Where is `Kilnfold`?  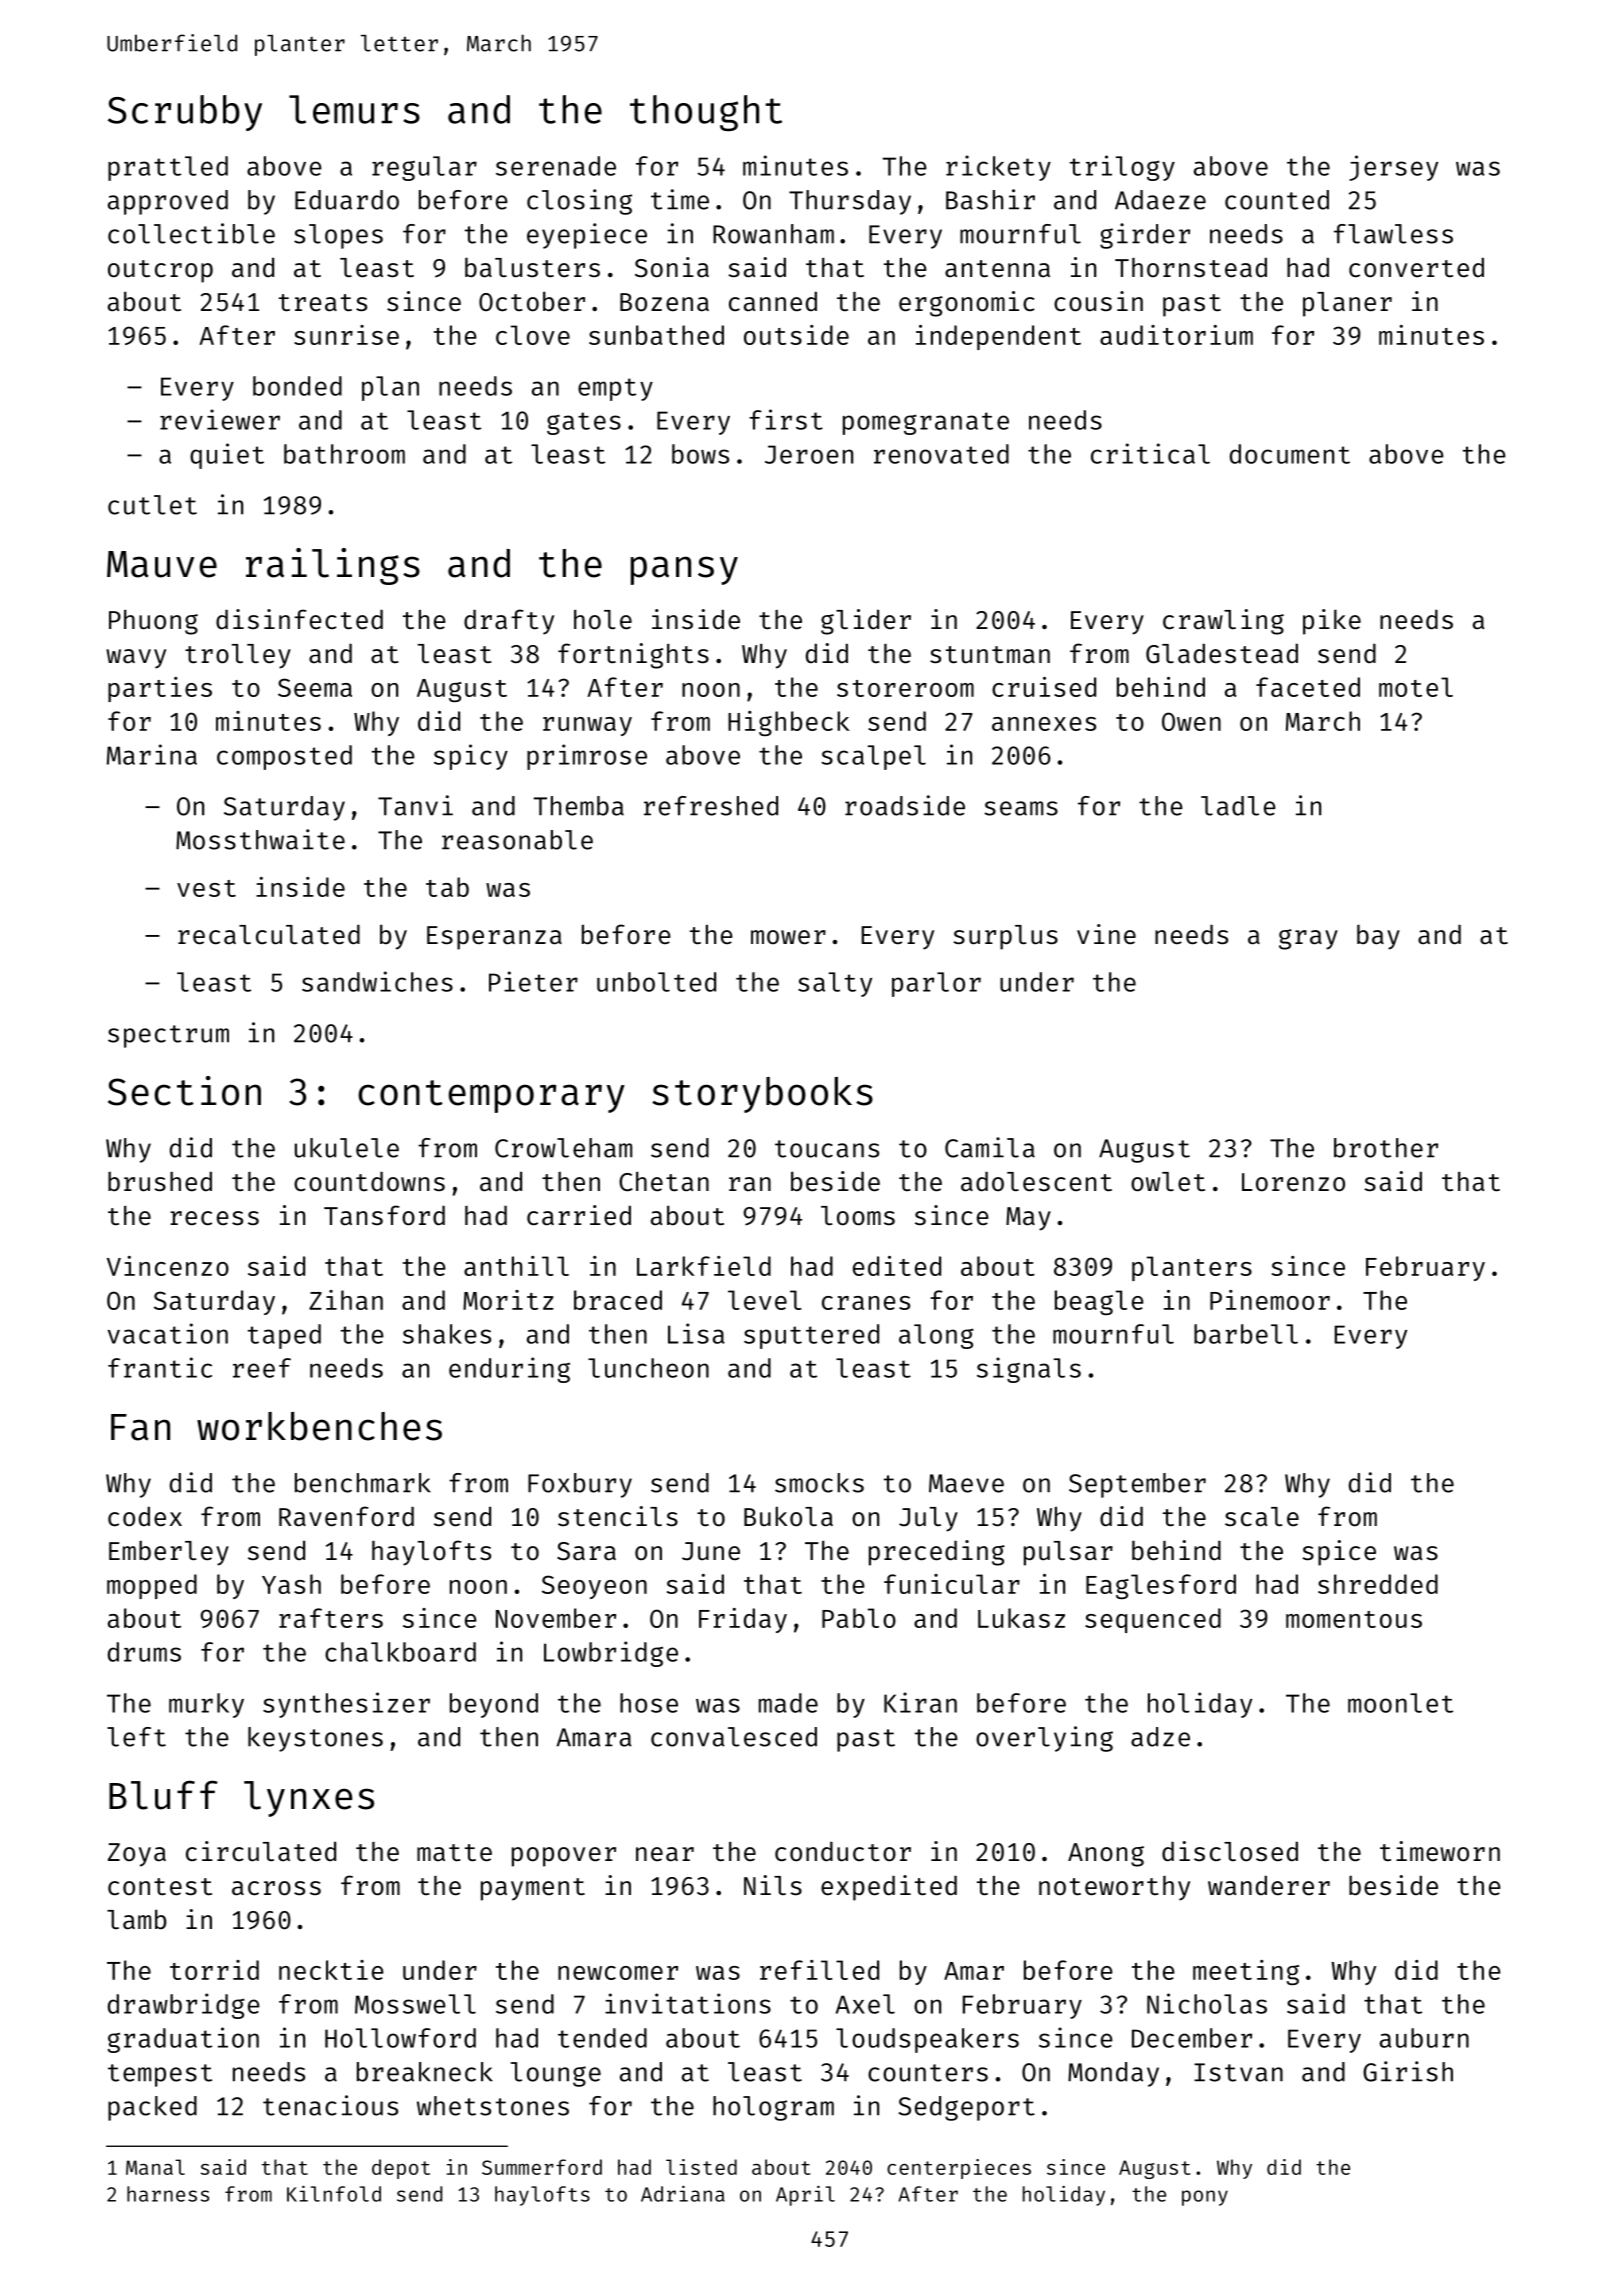
Kilnfold is located at coordinates (334, 2193).
